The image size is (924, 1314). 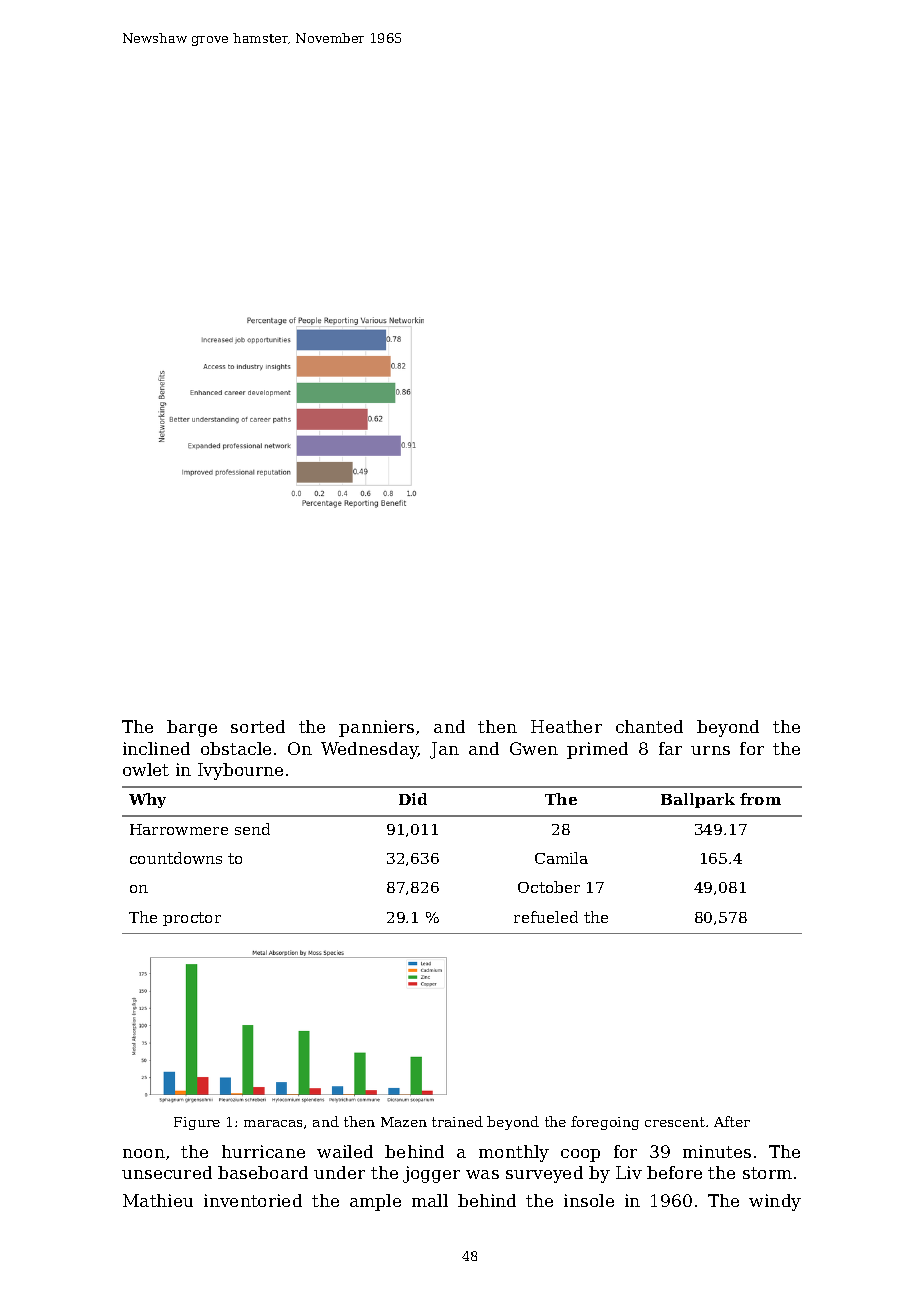 I want to click on foregoing, so click(x=605, y=1123).
